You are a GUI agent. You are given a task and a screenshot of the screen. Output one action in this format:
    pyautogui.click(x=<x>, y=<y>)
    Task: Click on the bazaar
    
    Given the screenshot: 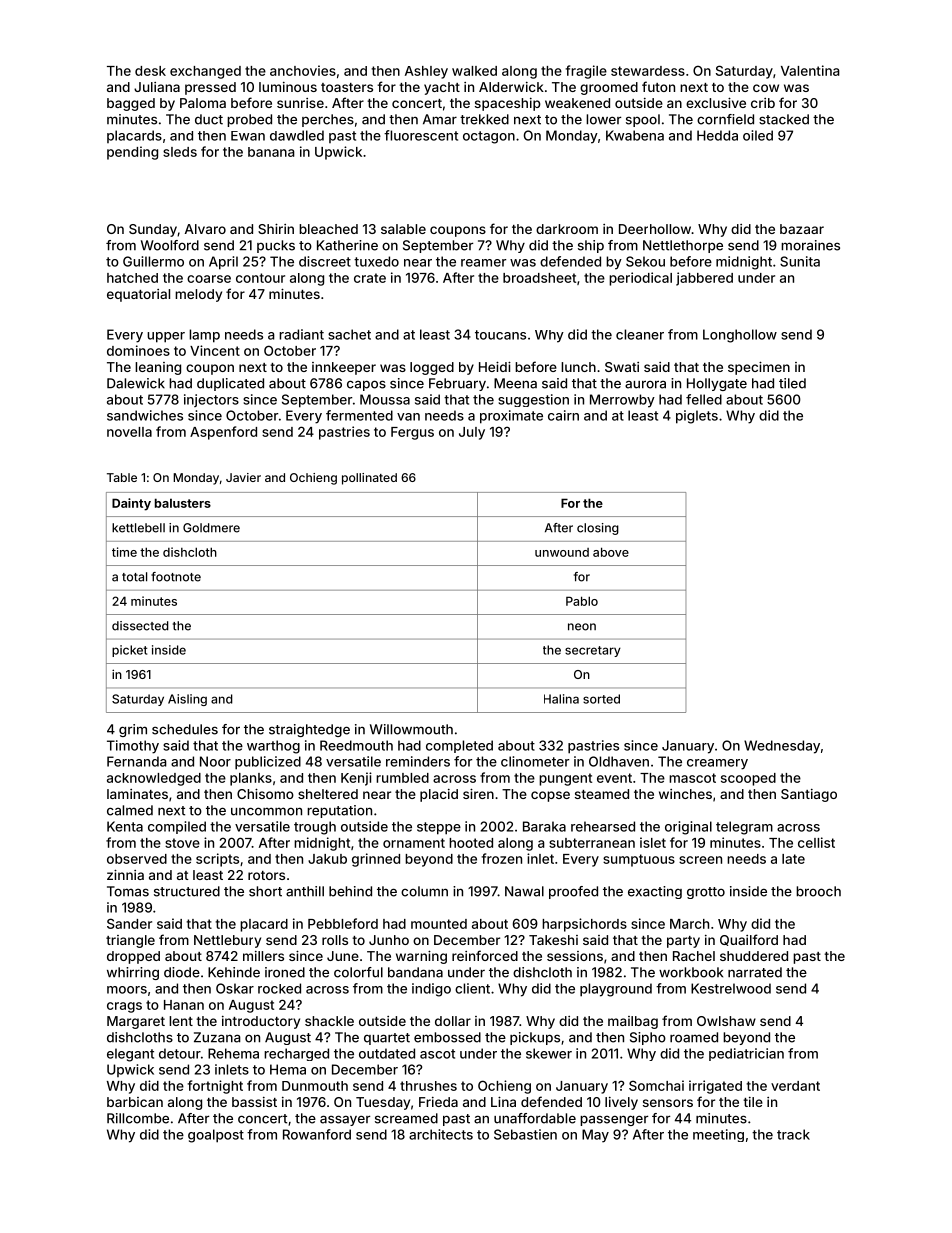 What is the action you would take?
    pyautogui.click(x=802, y=229)
